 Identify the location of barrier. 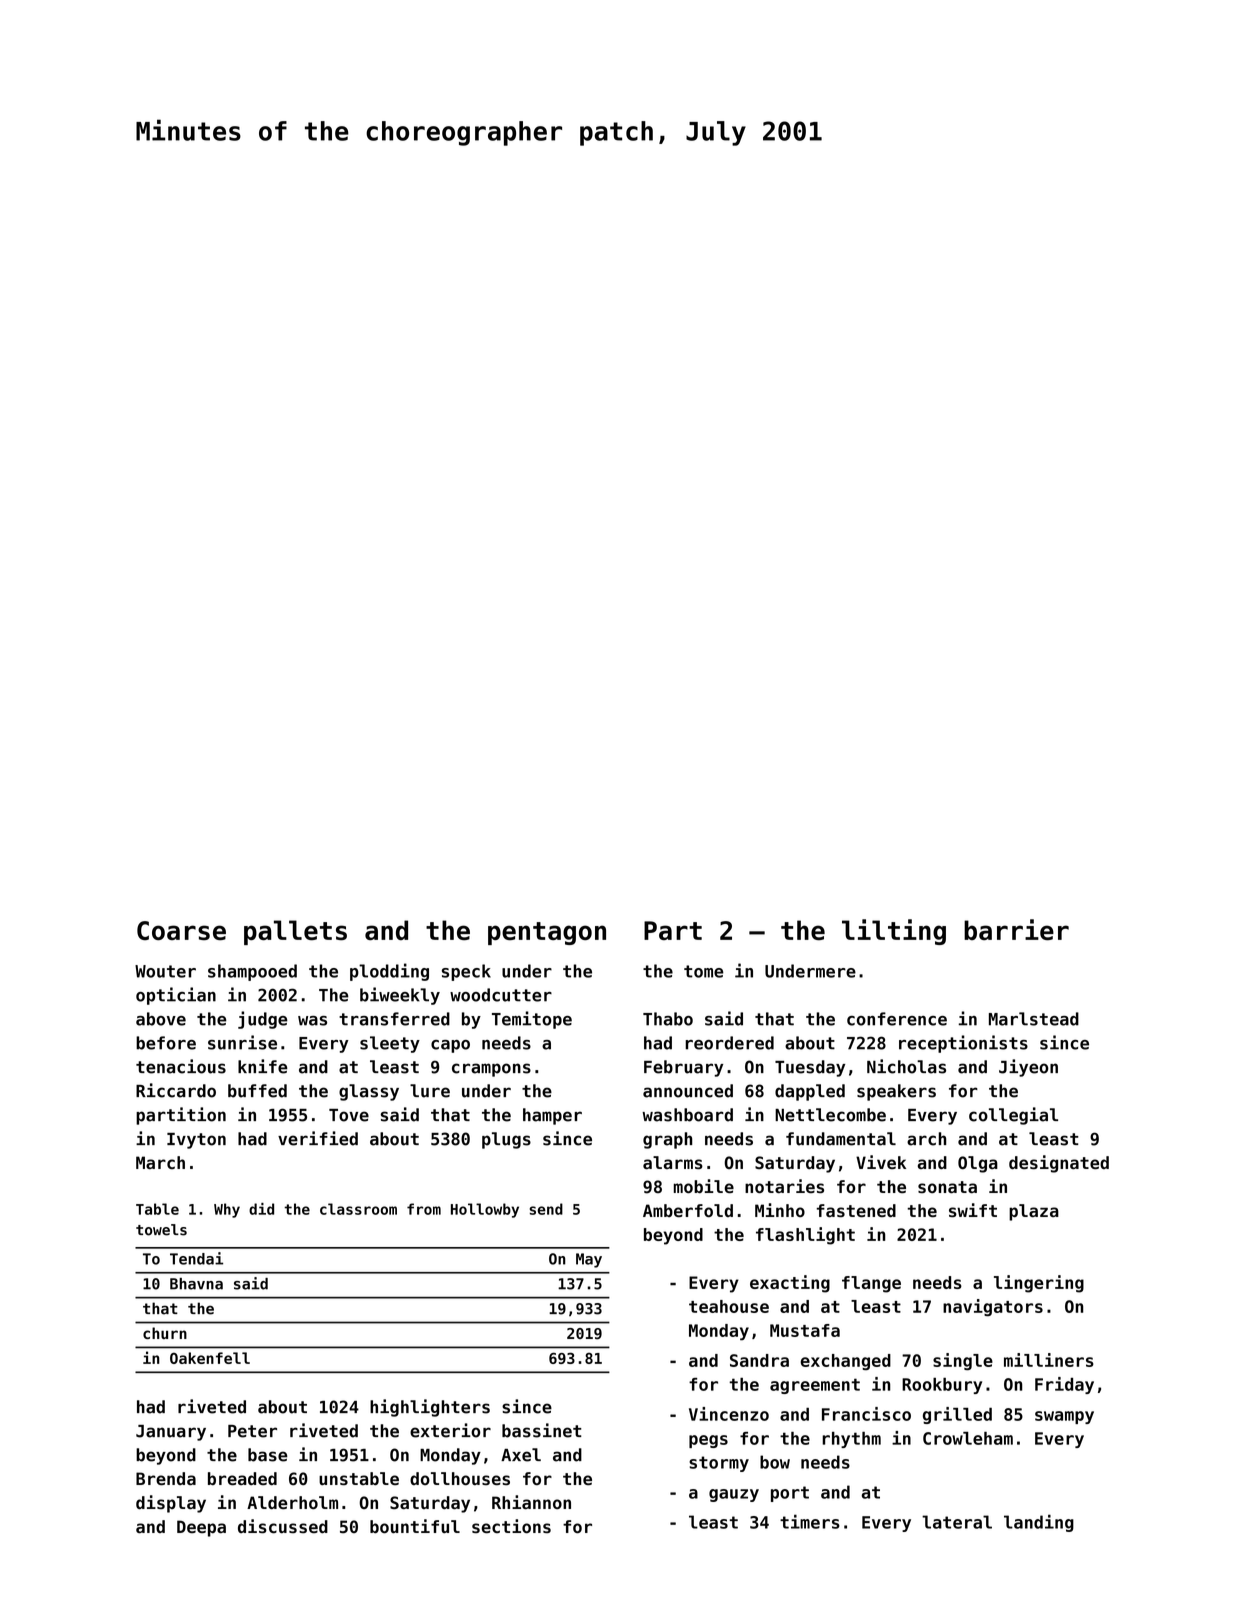
(1016, 930).
